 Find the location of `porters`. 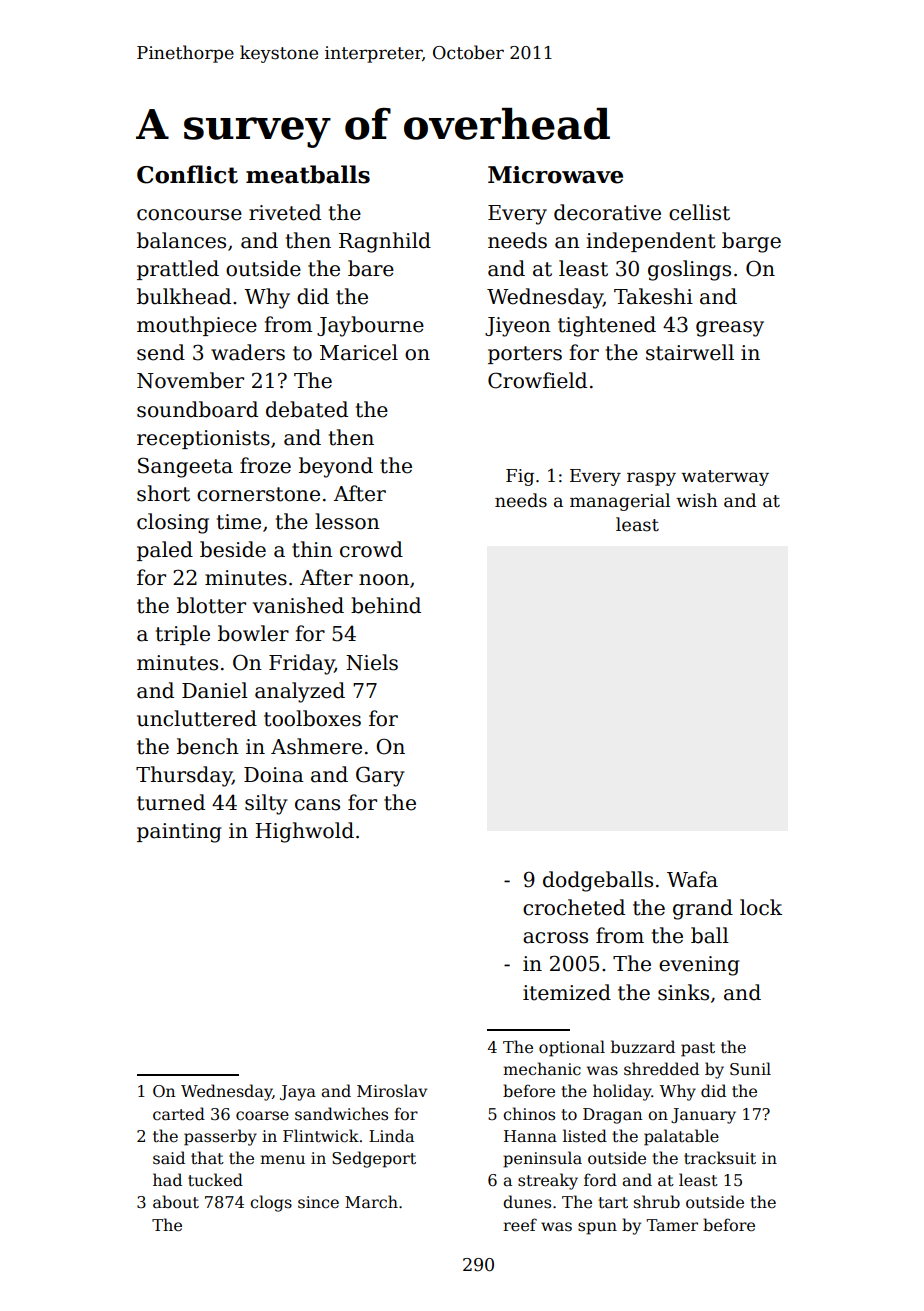

porters is located at coordinates (525, 355).
